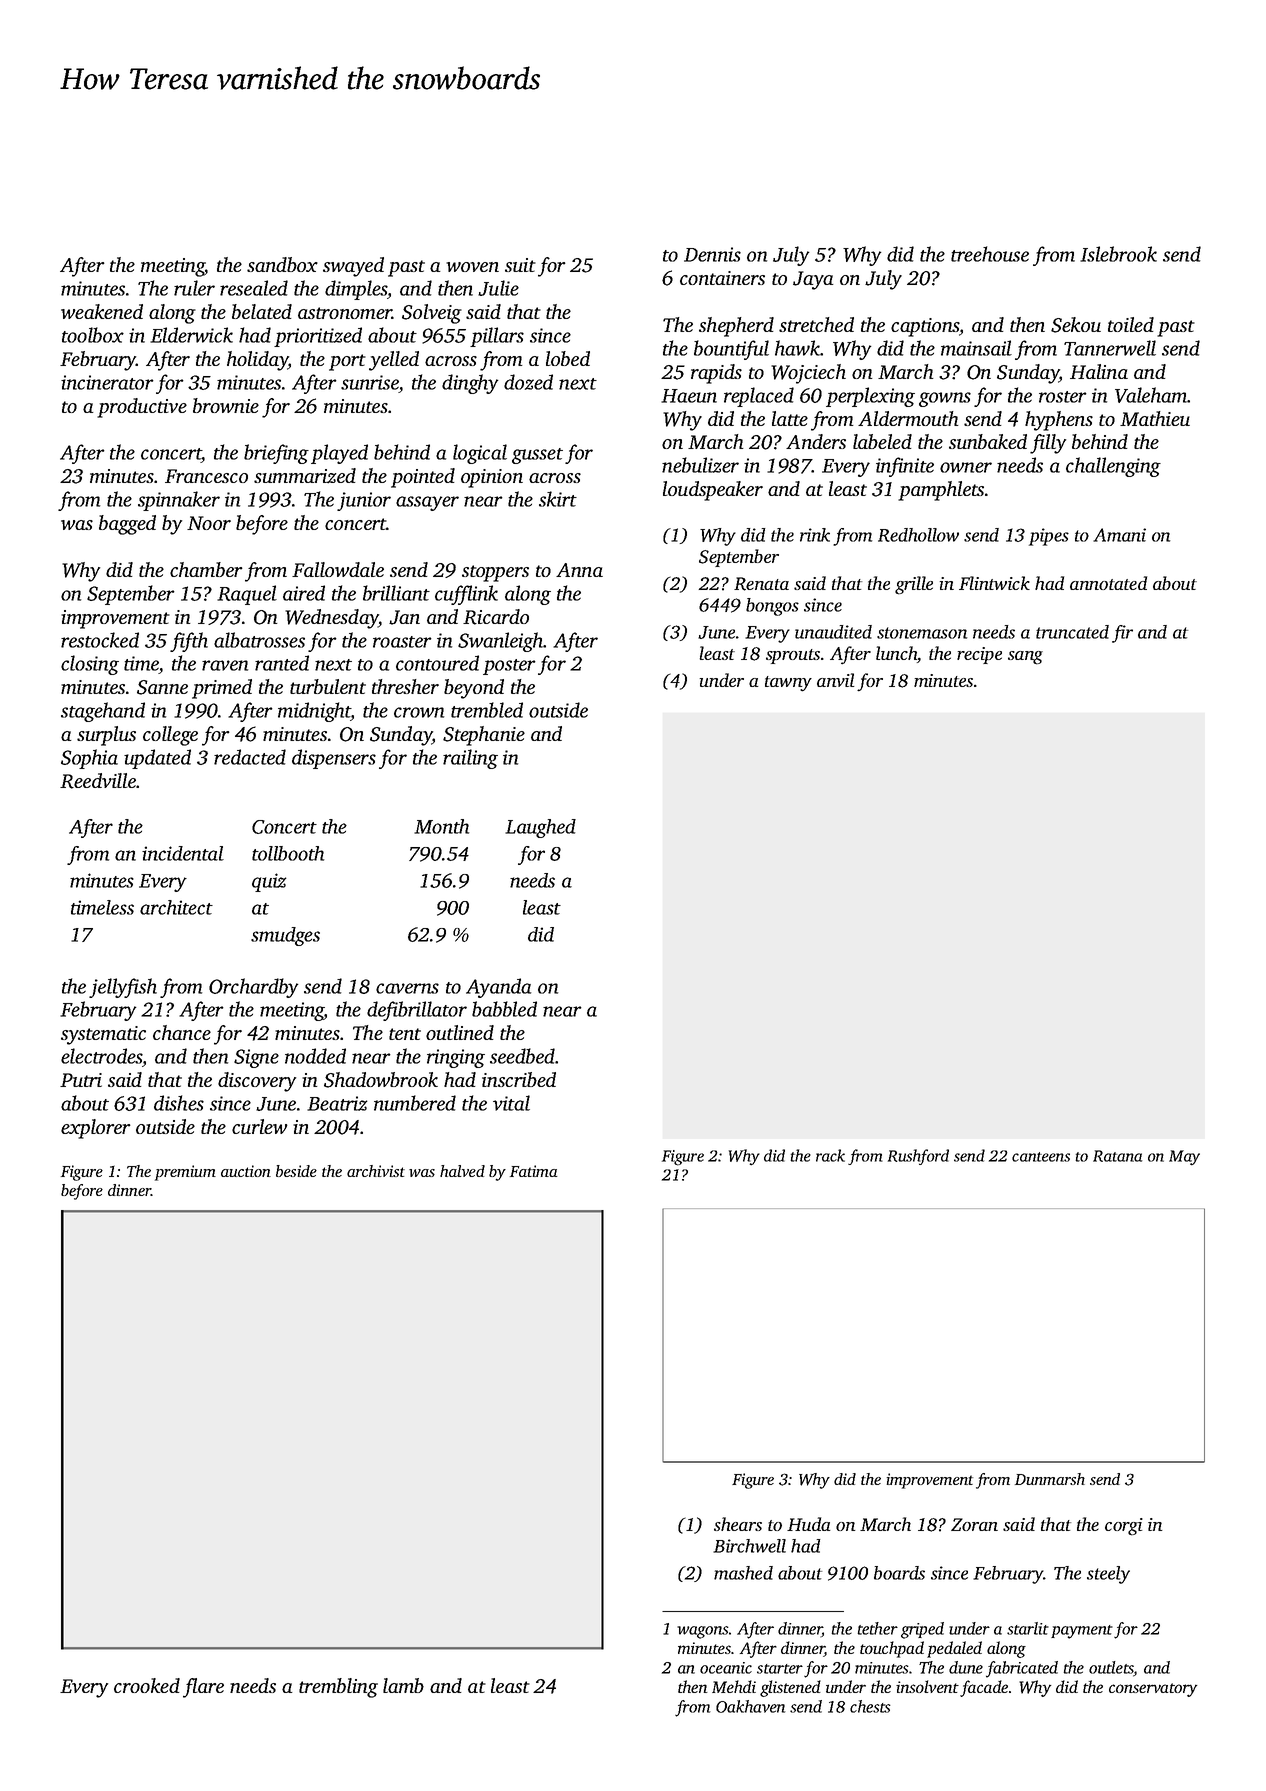  Describe the element at coordinates (403, 1685) in the screenshot. I see `lamb` at that location.
